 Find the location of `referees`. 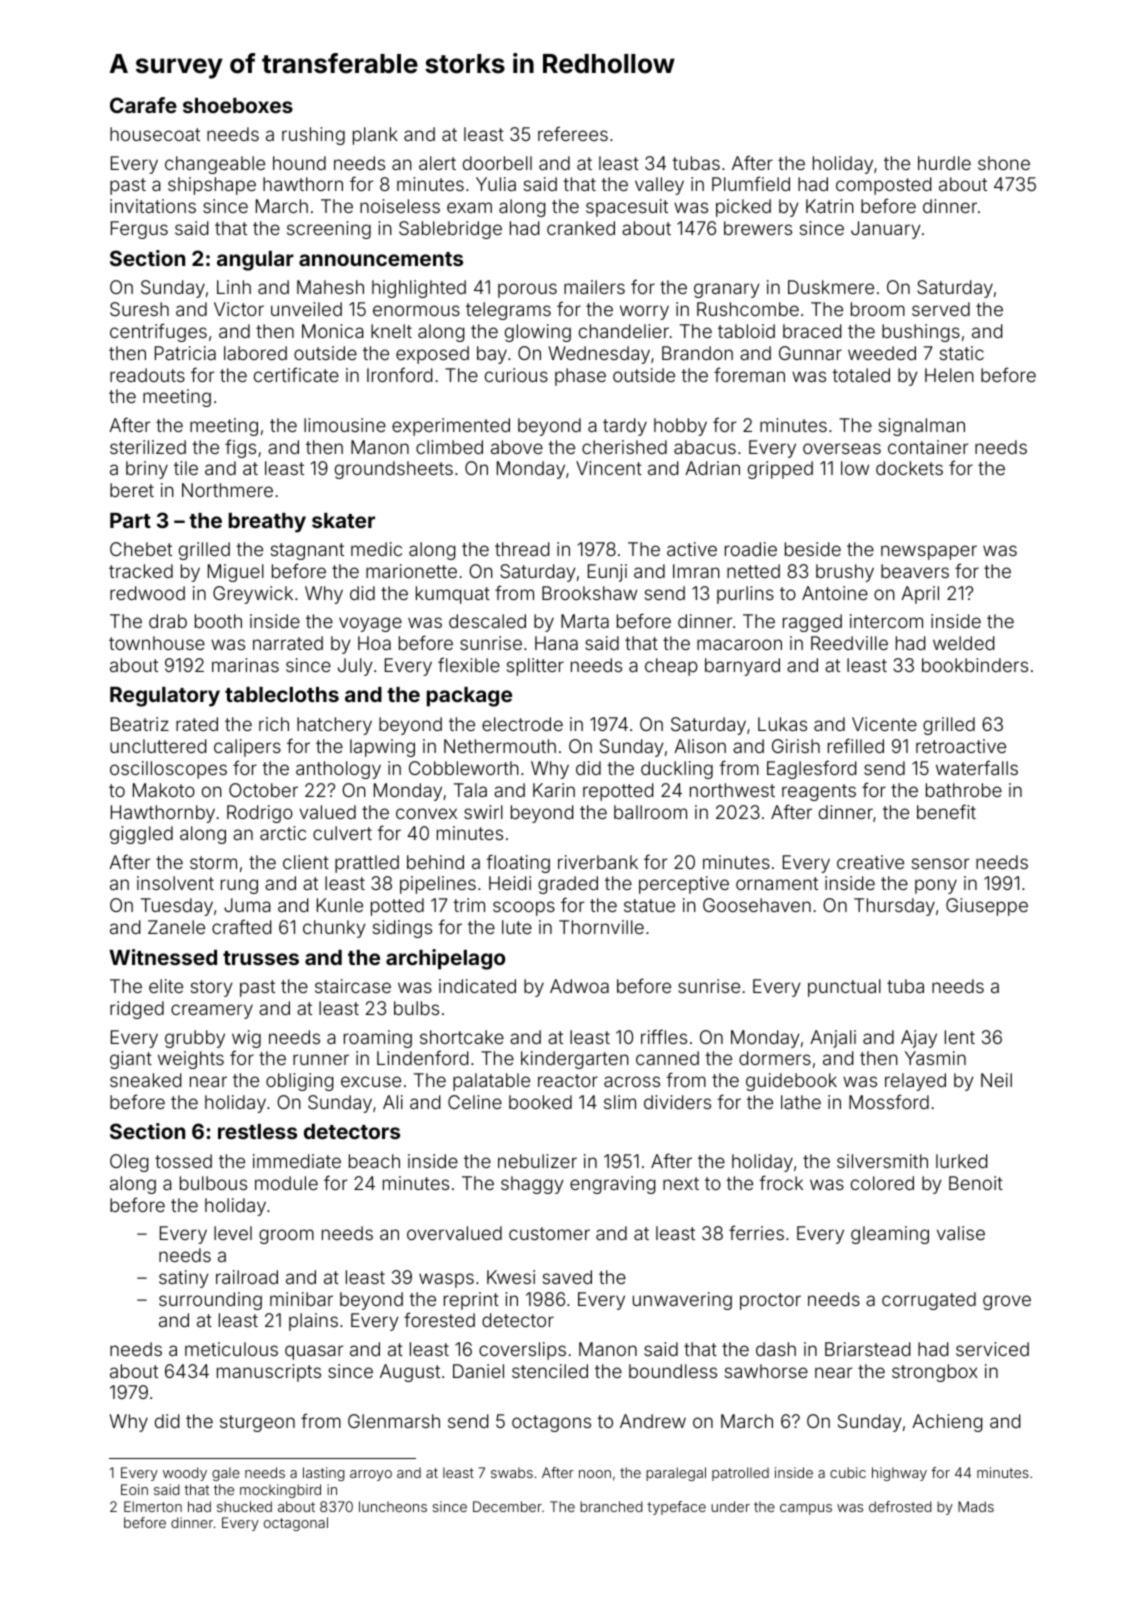

referees is located at coordinates (573, 133).
